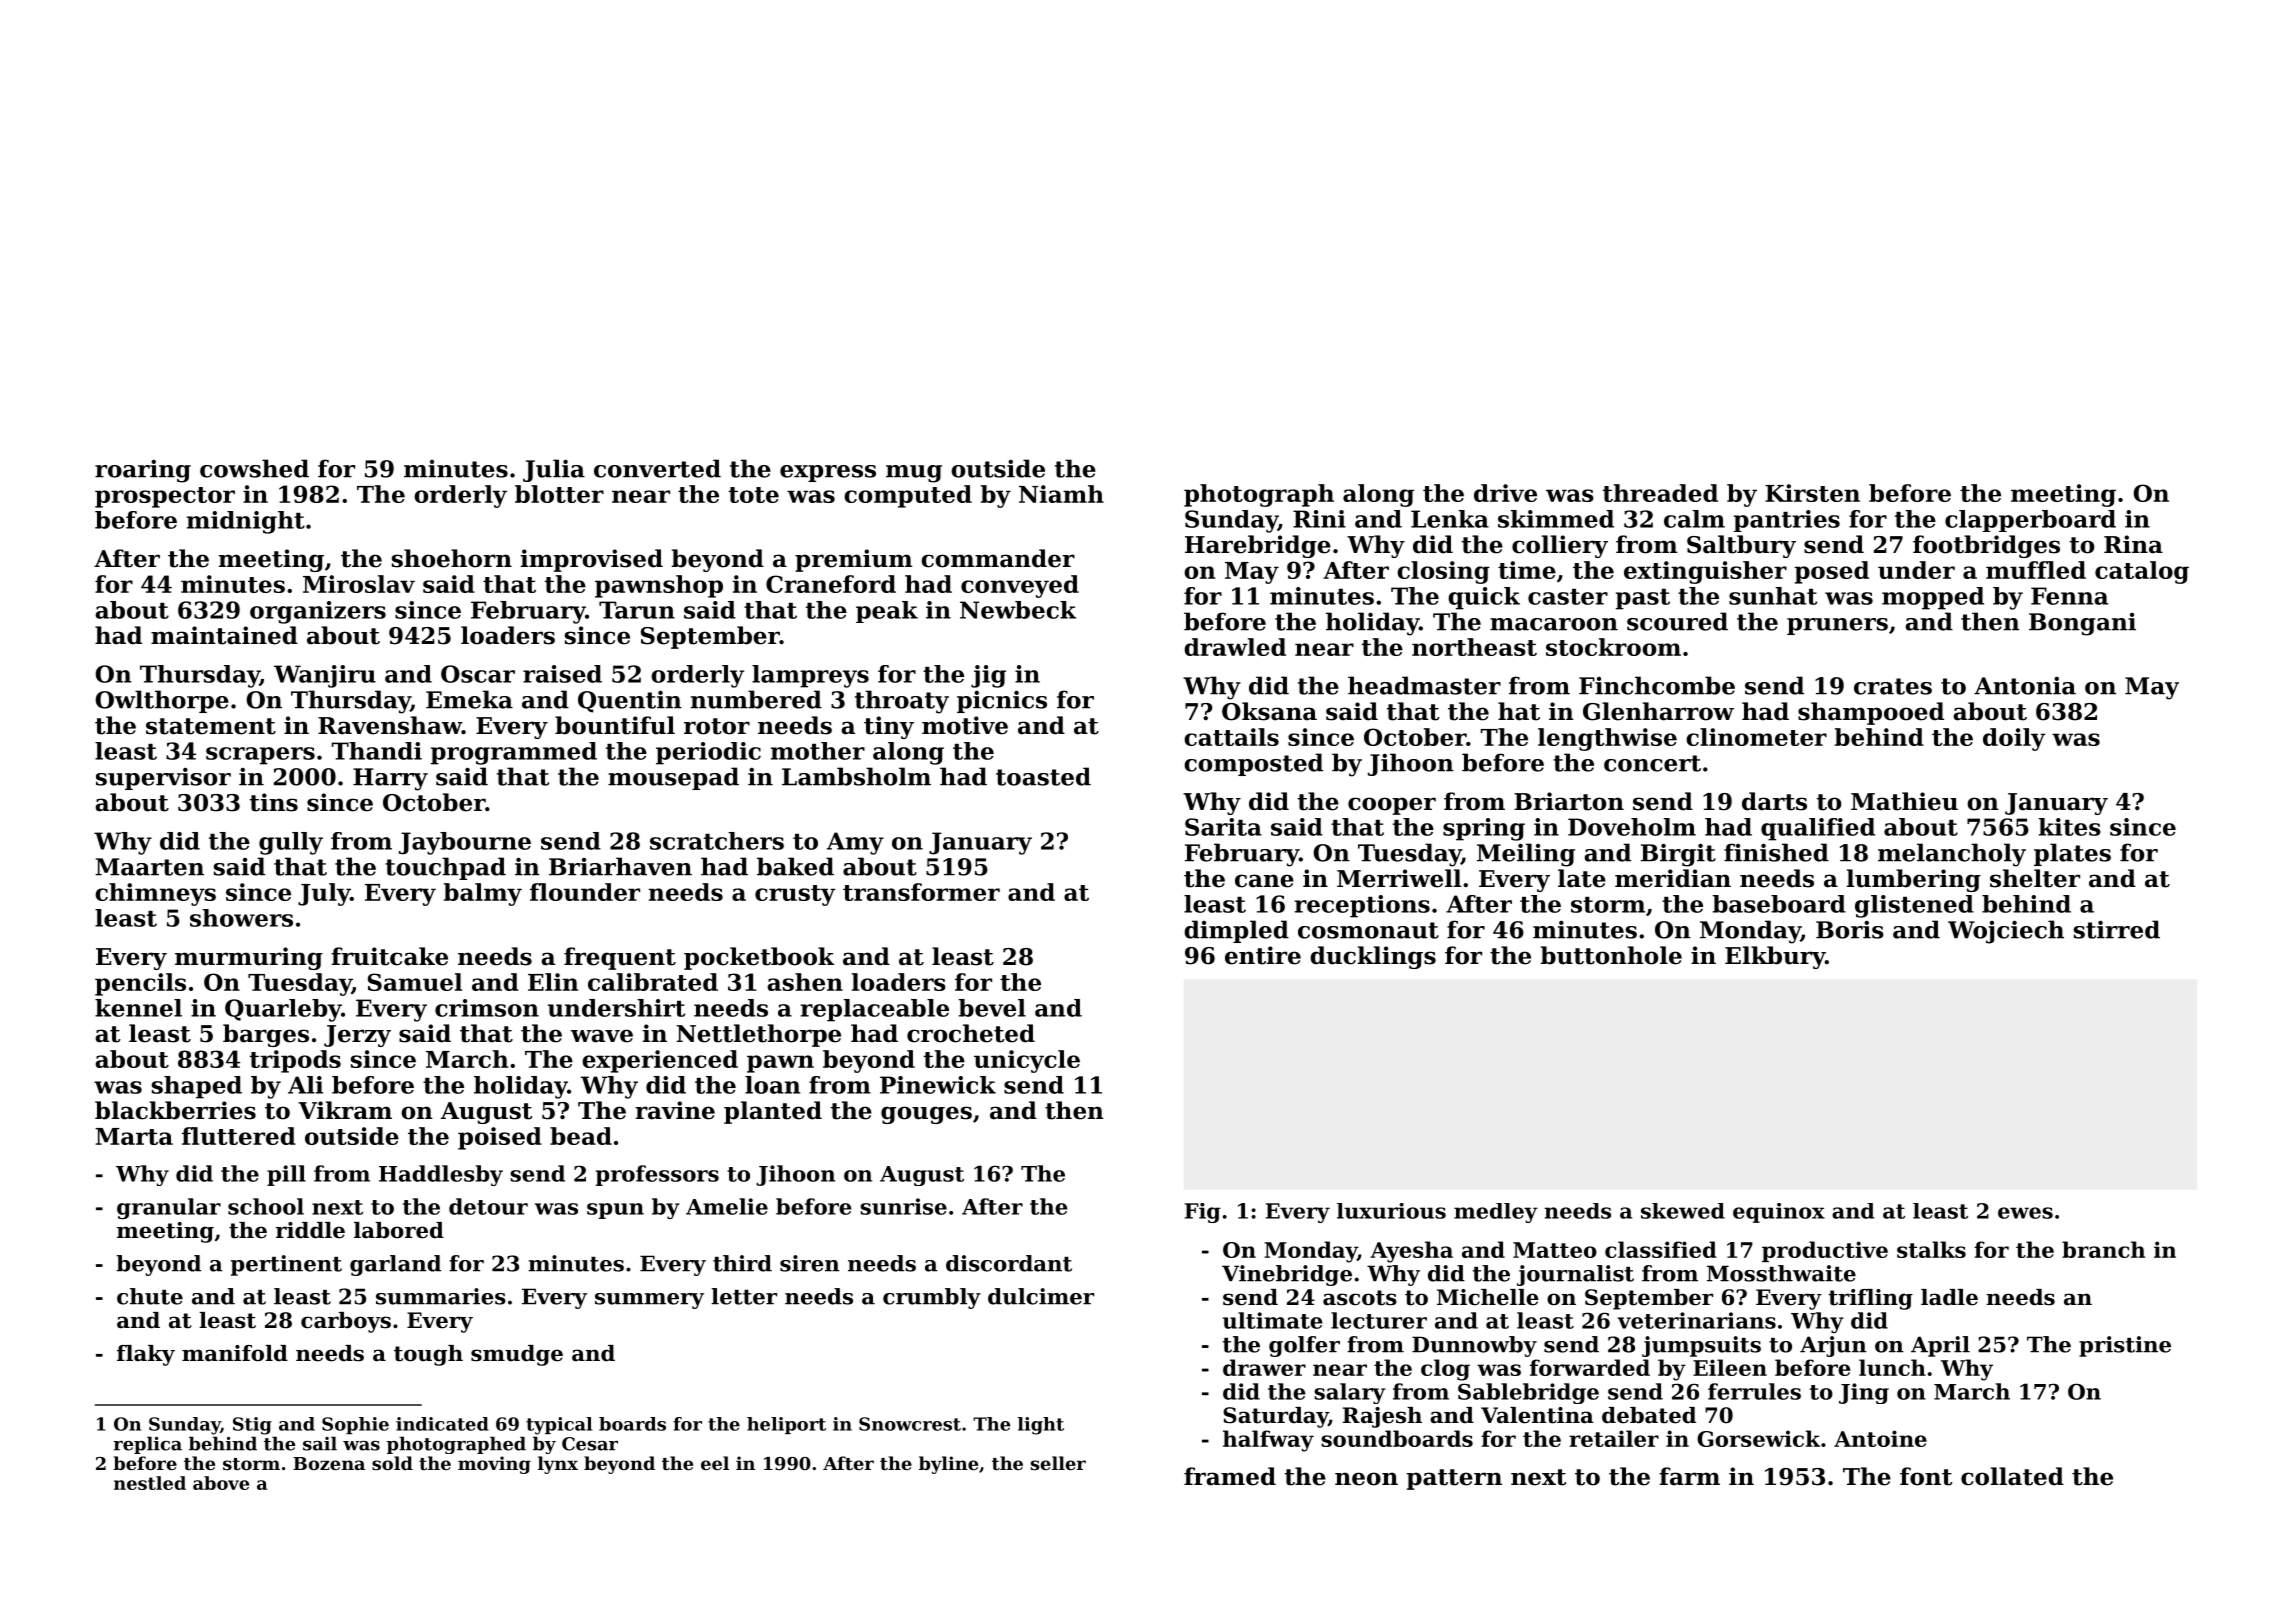  I want to click on nestled, so click(150, 1483).
